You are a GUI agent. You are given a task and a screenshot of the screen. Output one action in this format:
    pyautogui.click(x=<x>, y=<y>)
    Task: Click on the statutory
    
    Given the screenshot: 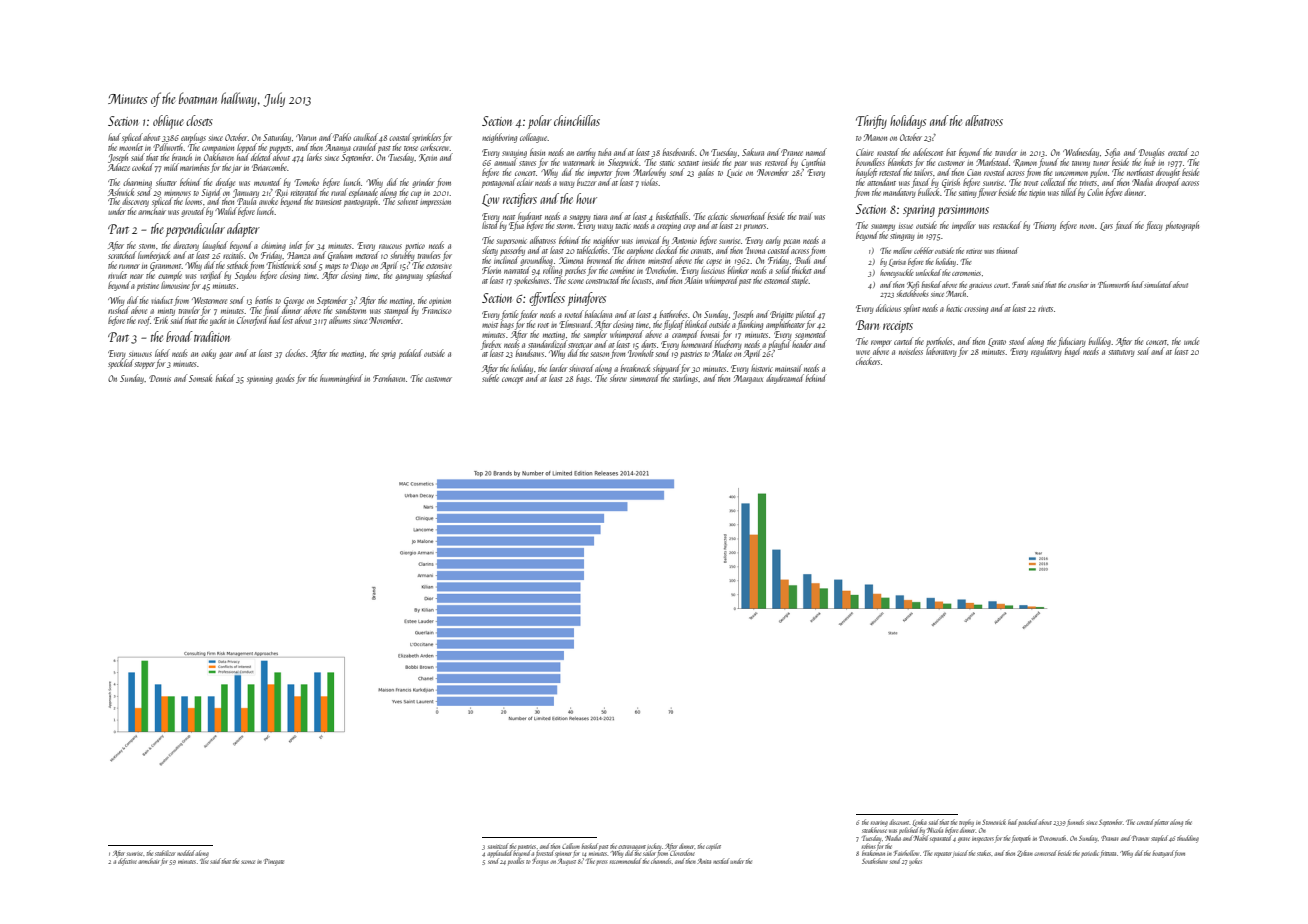 What is the action you would take?
    pyautogui.click(x=1121, y=353)
